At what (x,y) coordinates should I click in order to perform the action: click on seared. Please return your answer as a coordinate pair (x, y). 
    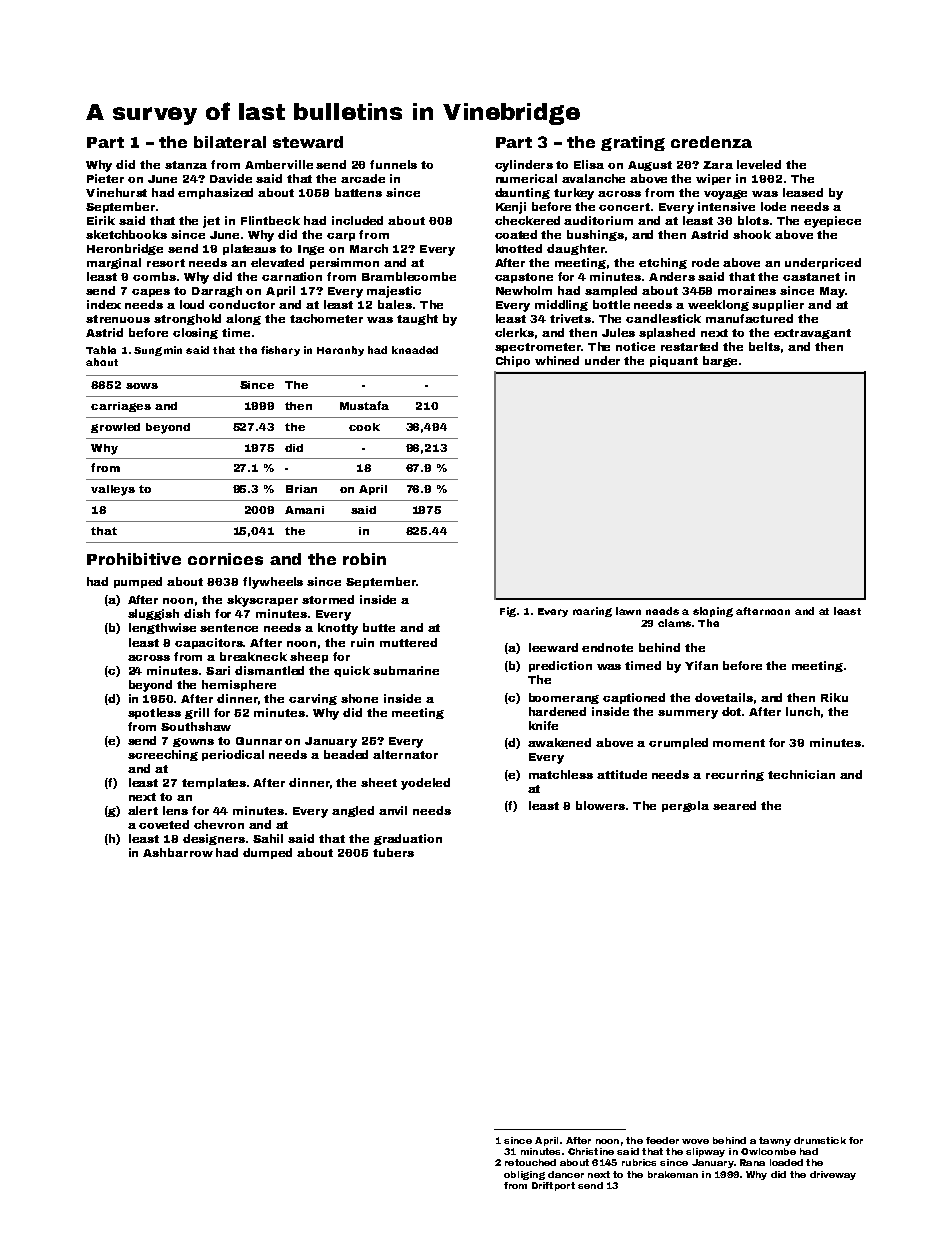
    Looking at the image, I should click on (734, 805).
